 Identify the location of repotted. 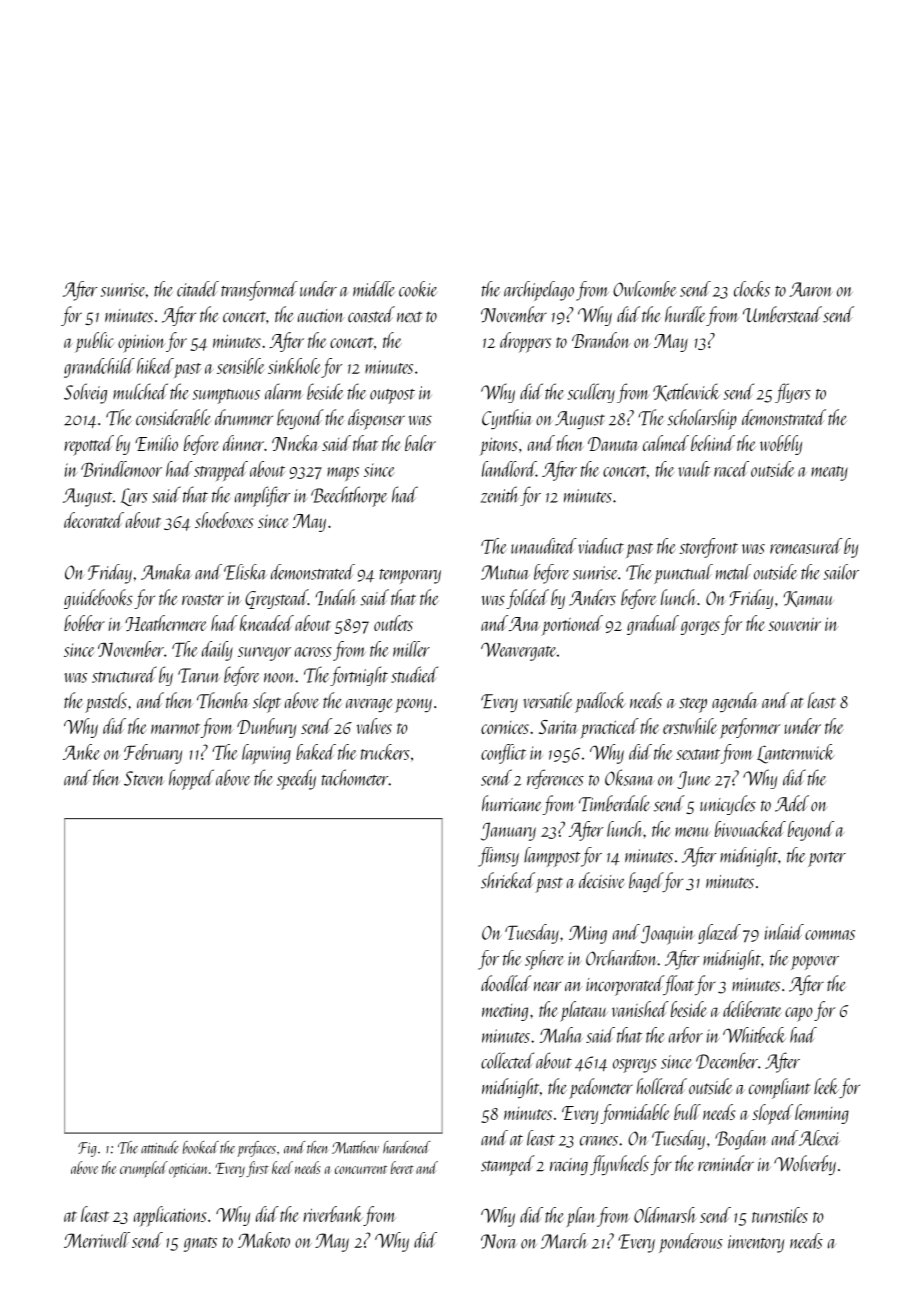
(89, 445).
